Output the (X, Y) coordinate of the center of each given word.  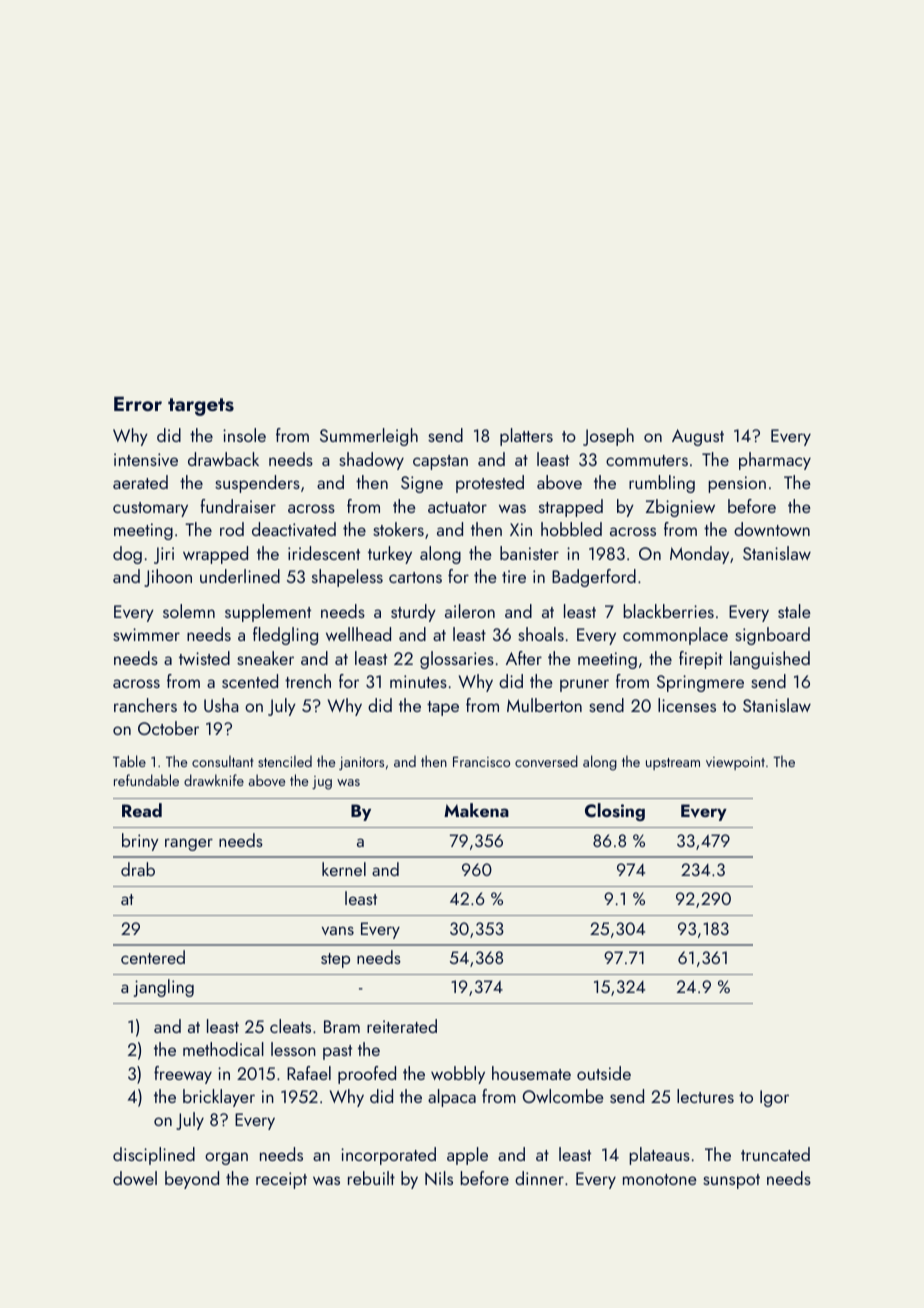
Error (138, 403)
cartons (415, 577)
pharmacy (775, 461)
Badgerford (594, 578)
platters (526, 437)
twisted (204, 658)
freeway (183, 1075)
